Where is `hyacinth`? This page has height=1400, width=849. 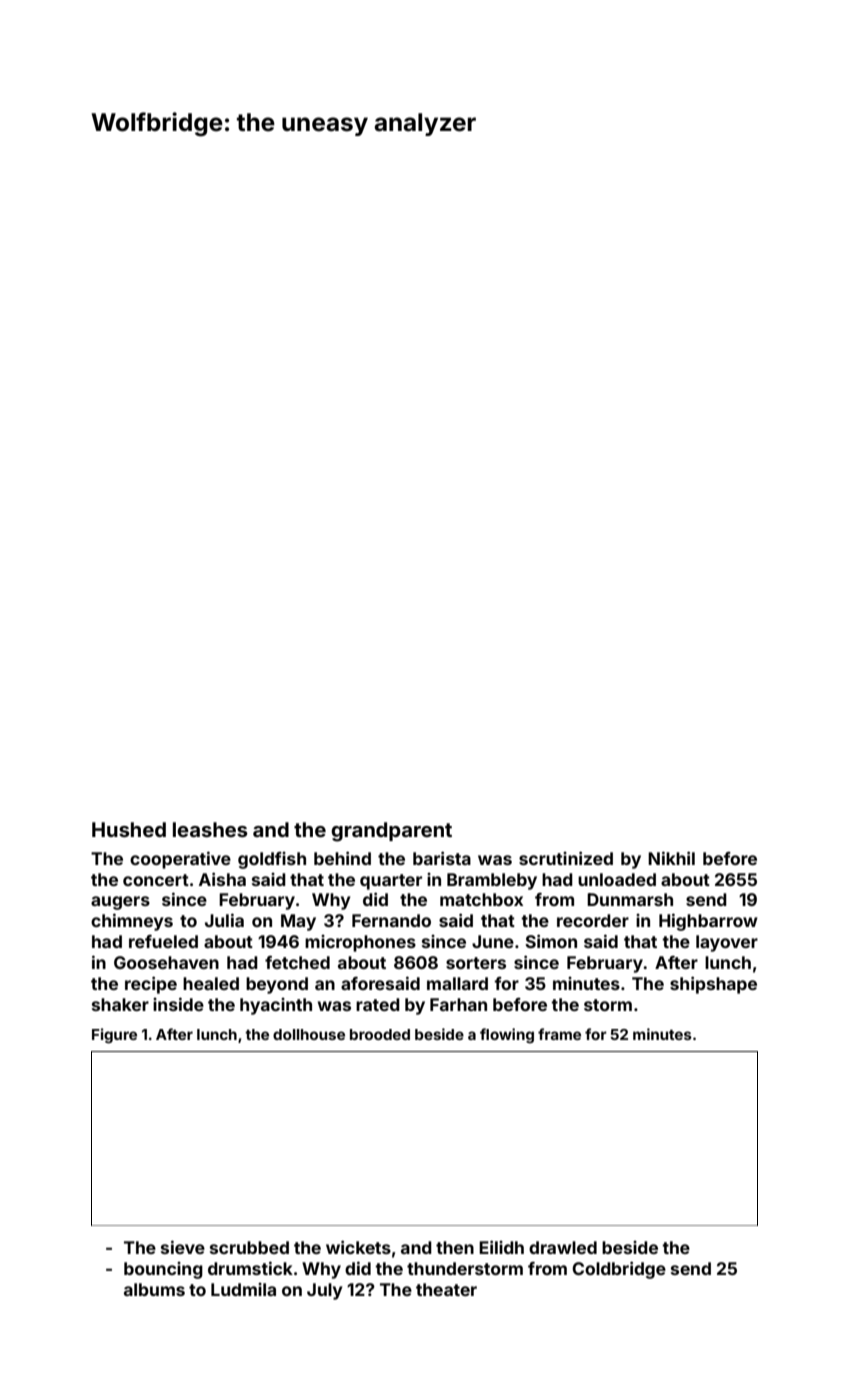
hyacinth is located at coordinates (276, 1006).
